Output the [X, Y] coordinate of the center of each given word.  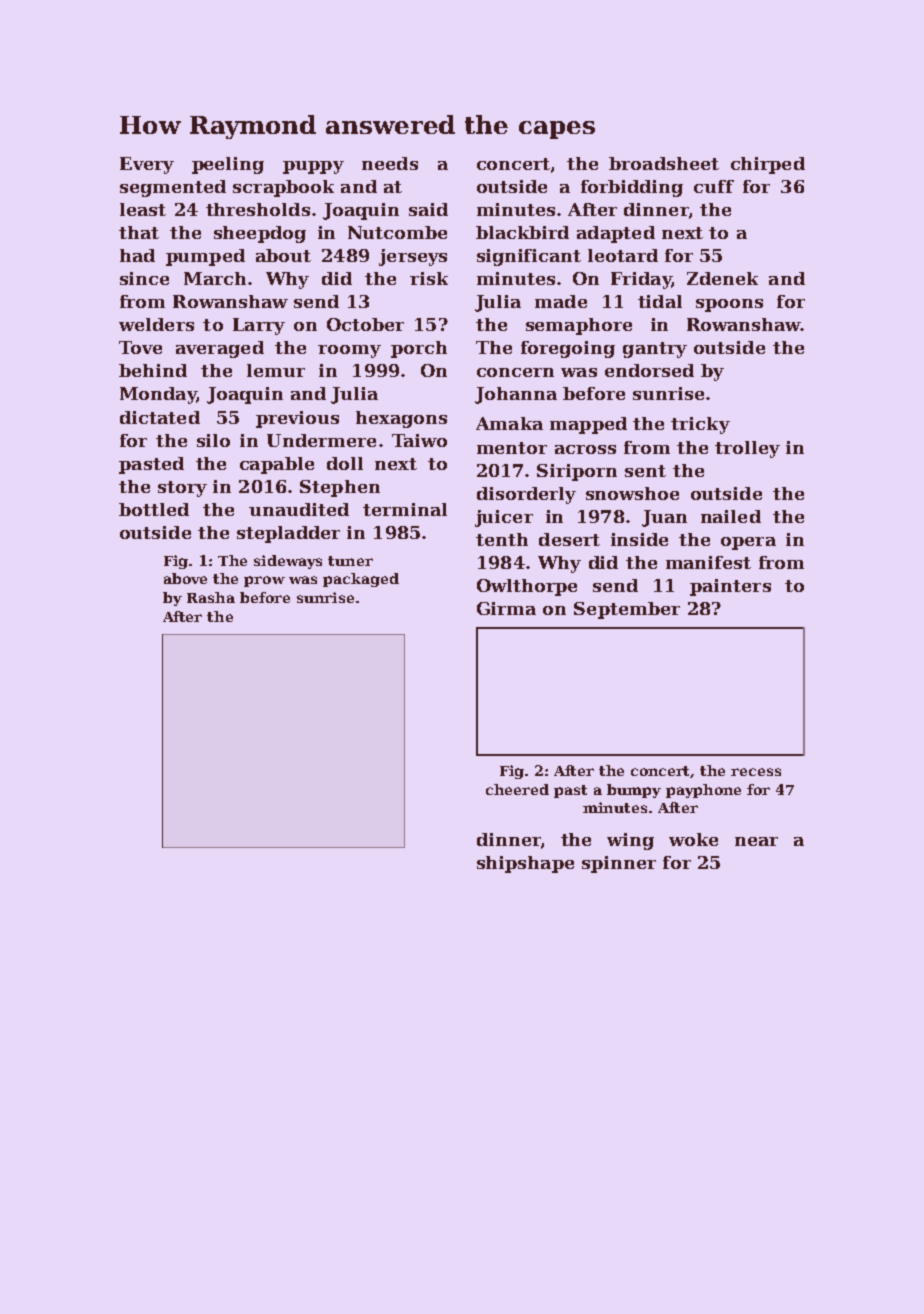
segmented [173, 188]
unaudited [299, 509]
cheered [517, 789]
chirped [768, 165]
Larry [259, 326]
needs [390, 163]
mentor [512, 448]
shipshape [525, 864]
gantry [655, 350]
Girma [506, 608]
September [627, 610]
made [561, 301]
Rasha [211, 597]
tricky [700, 425]
